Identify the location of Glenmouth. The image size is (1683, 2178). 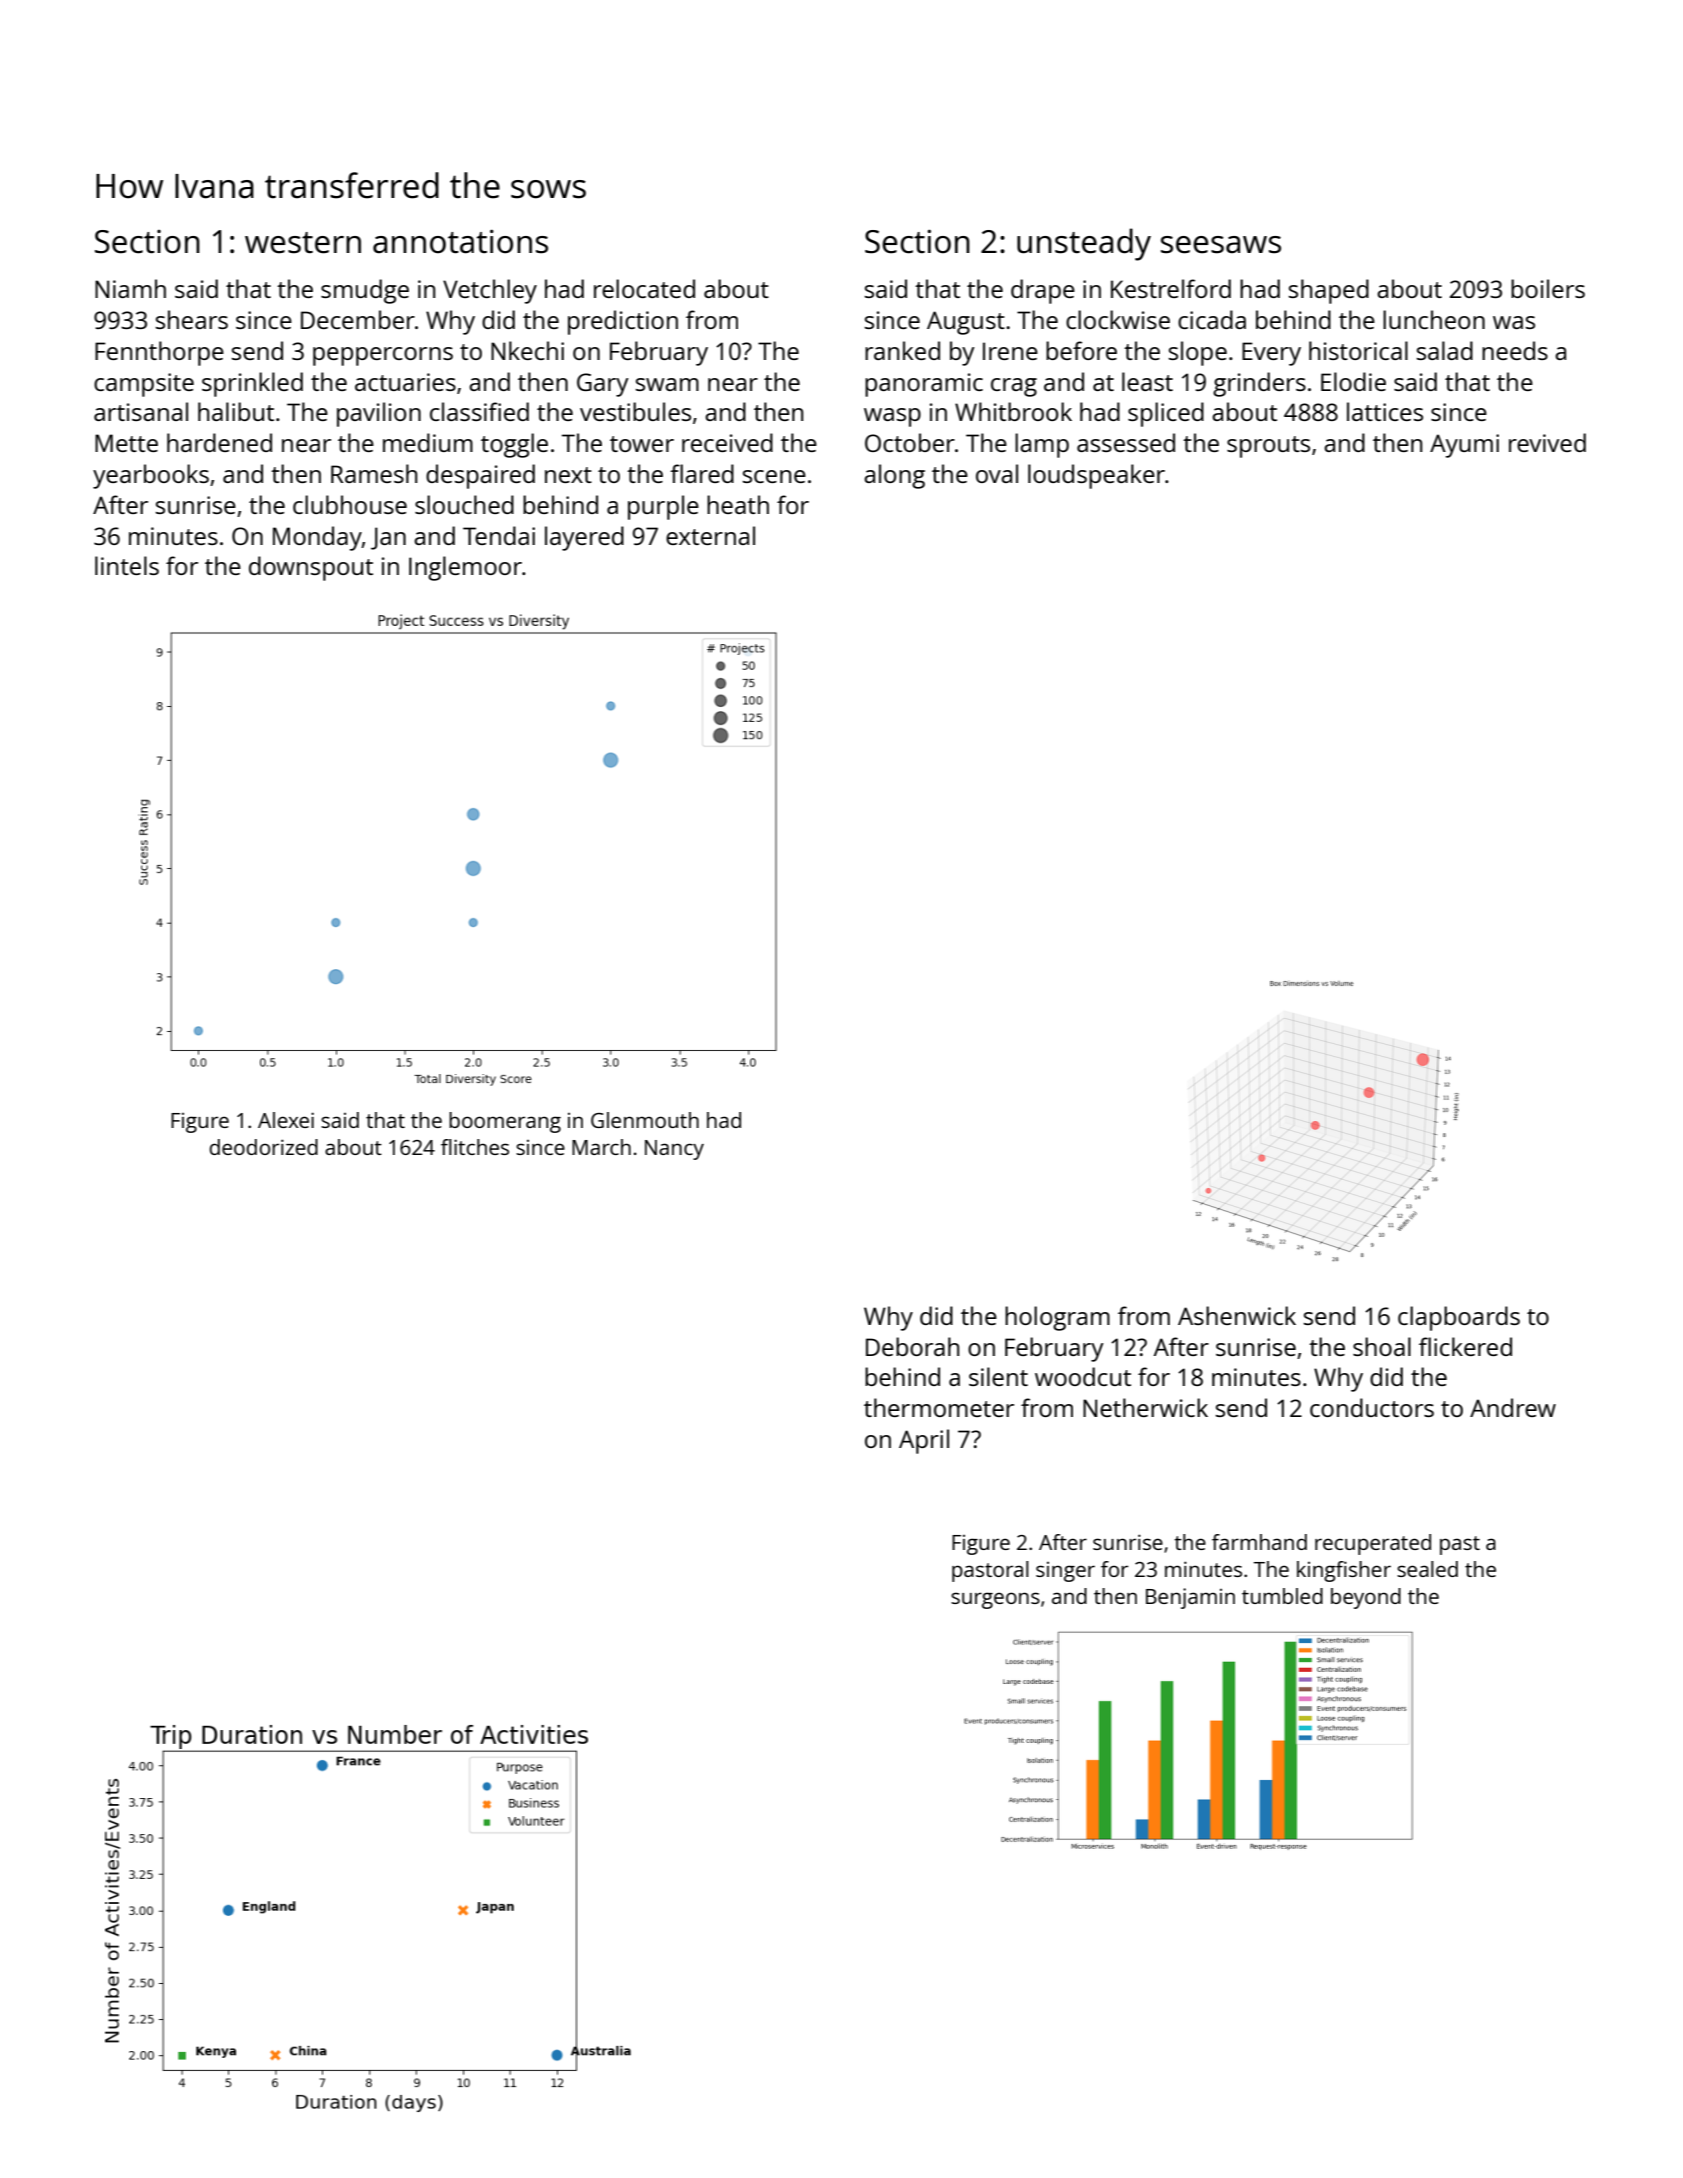
(645, 1120).
